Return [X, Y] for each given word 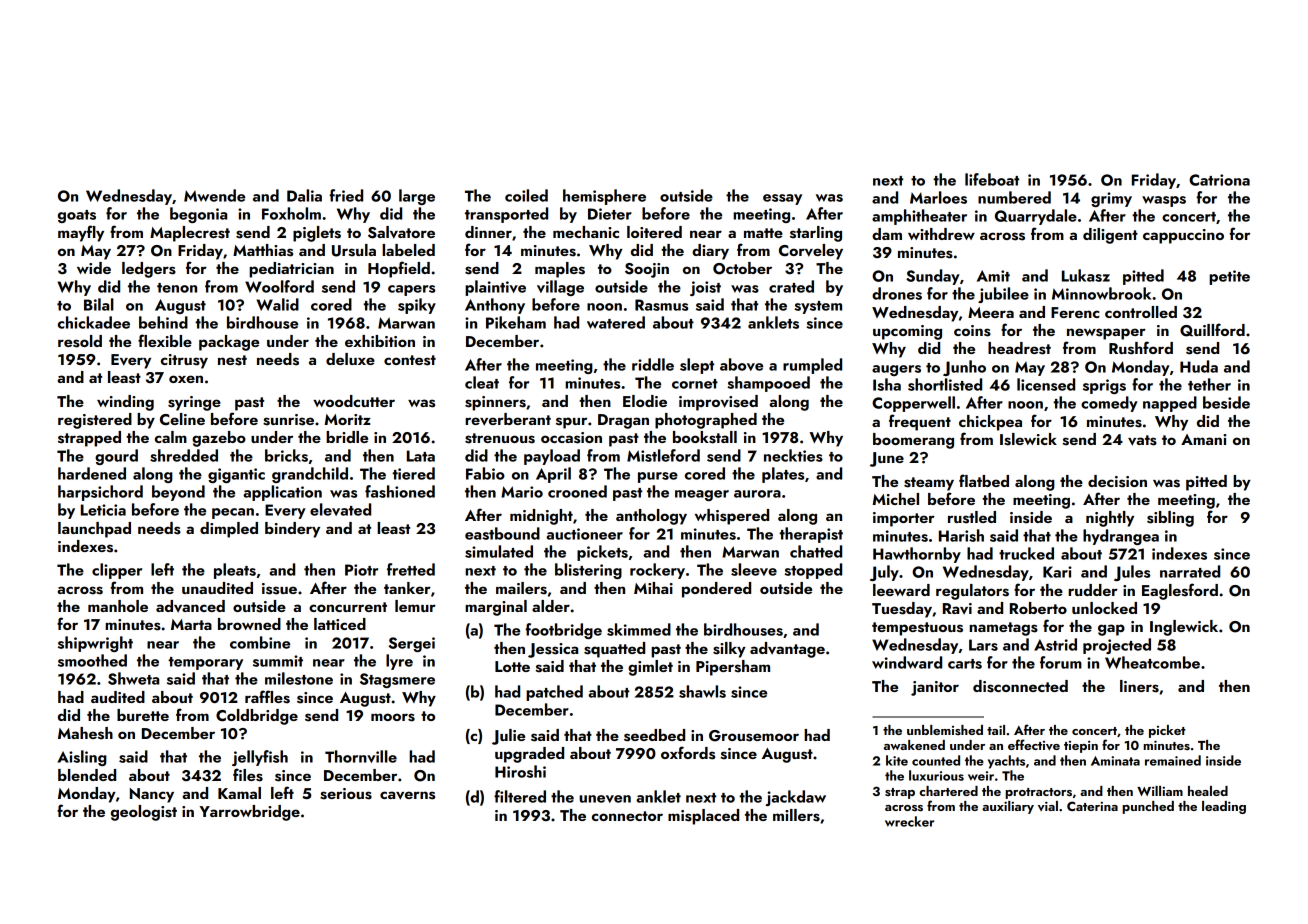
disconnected [1020, 686]
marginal [496, 608]
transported [506, 215]
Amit [993, 276]
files [248, 775]
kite [897, 760]
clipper [117, 571]
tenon [177, 288]
